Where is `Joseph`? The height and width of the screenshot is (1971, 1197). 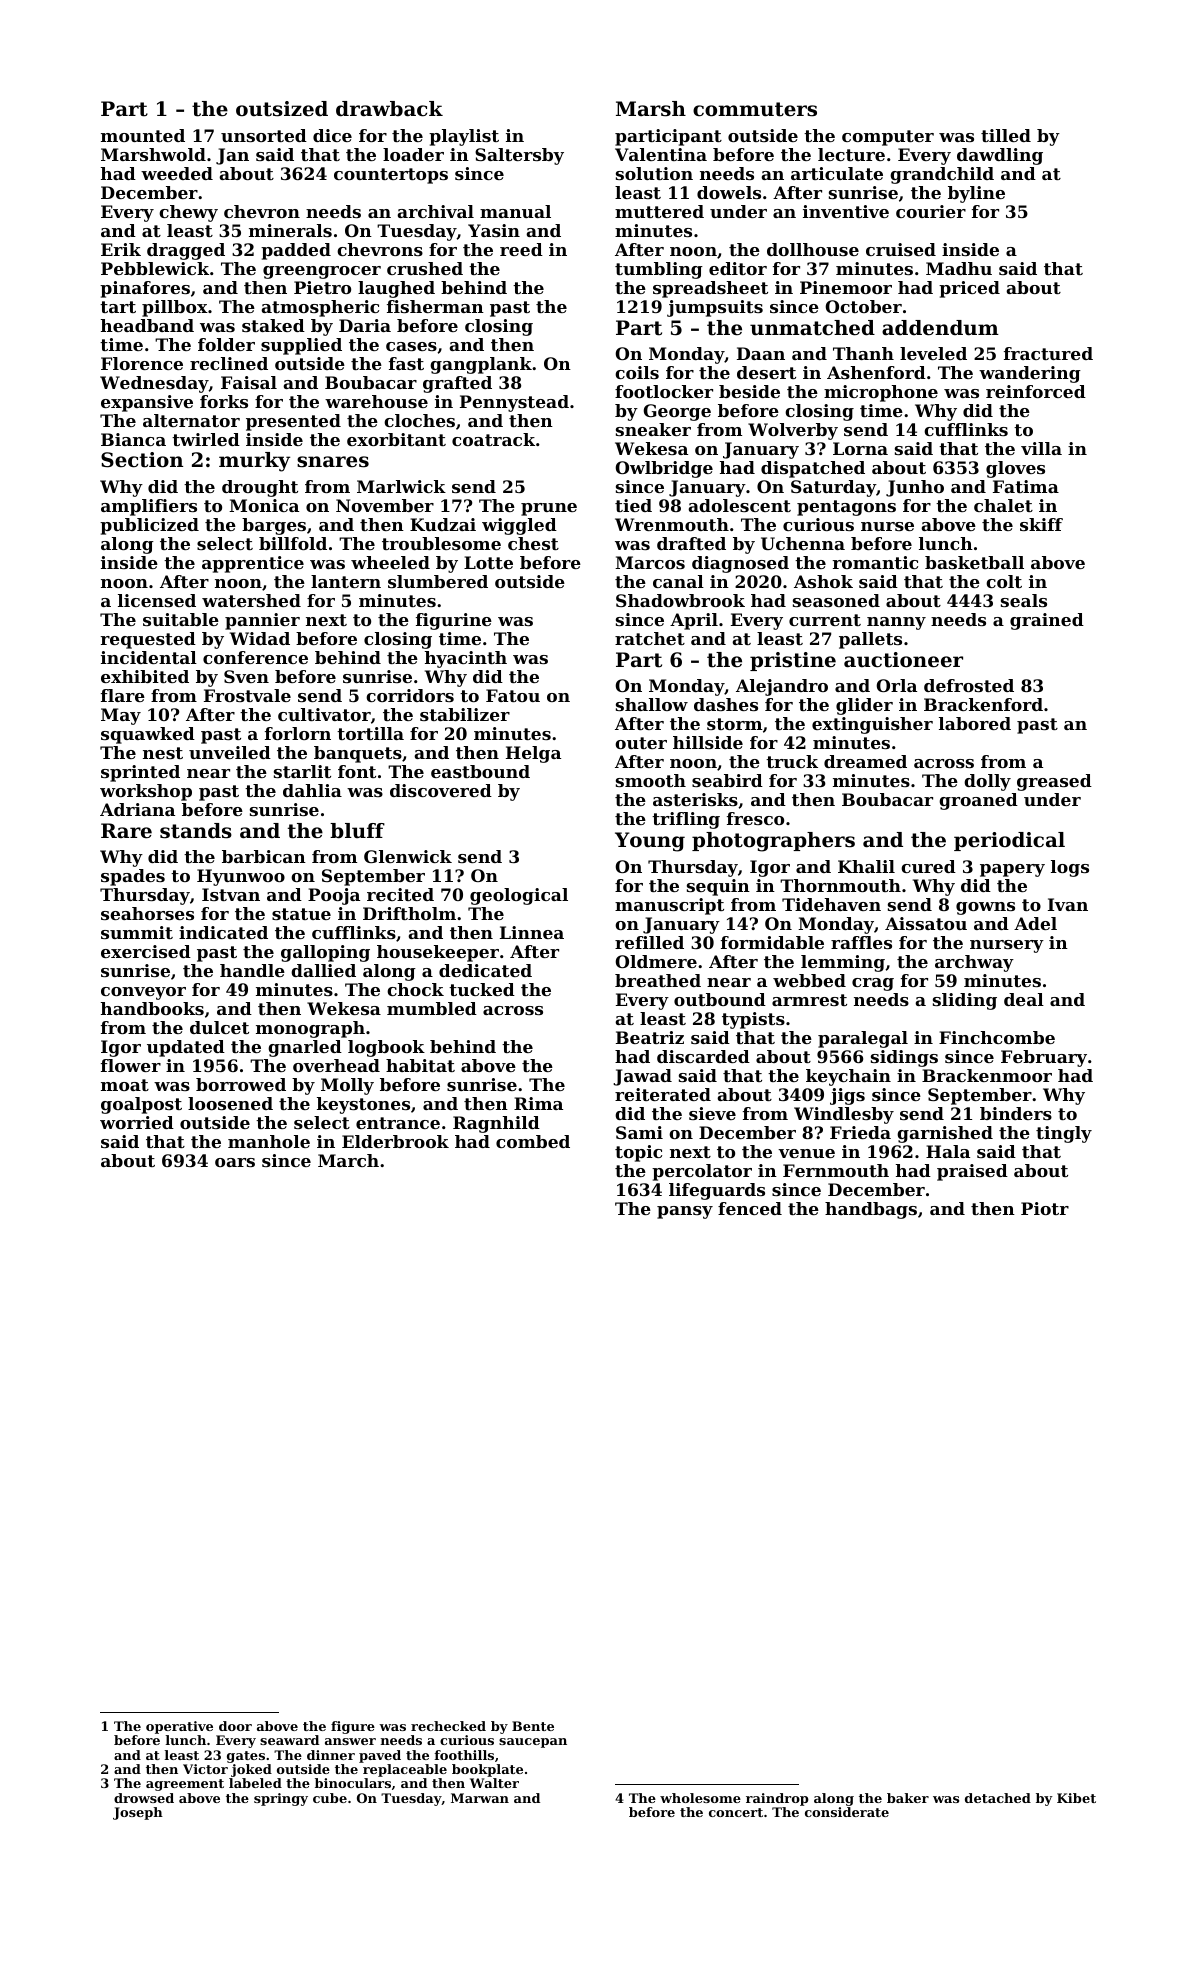 Joseph is located at coordinates (138, 1813).
